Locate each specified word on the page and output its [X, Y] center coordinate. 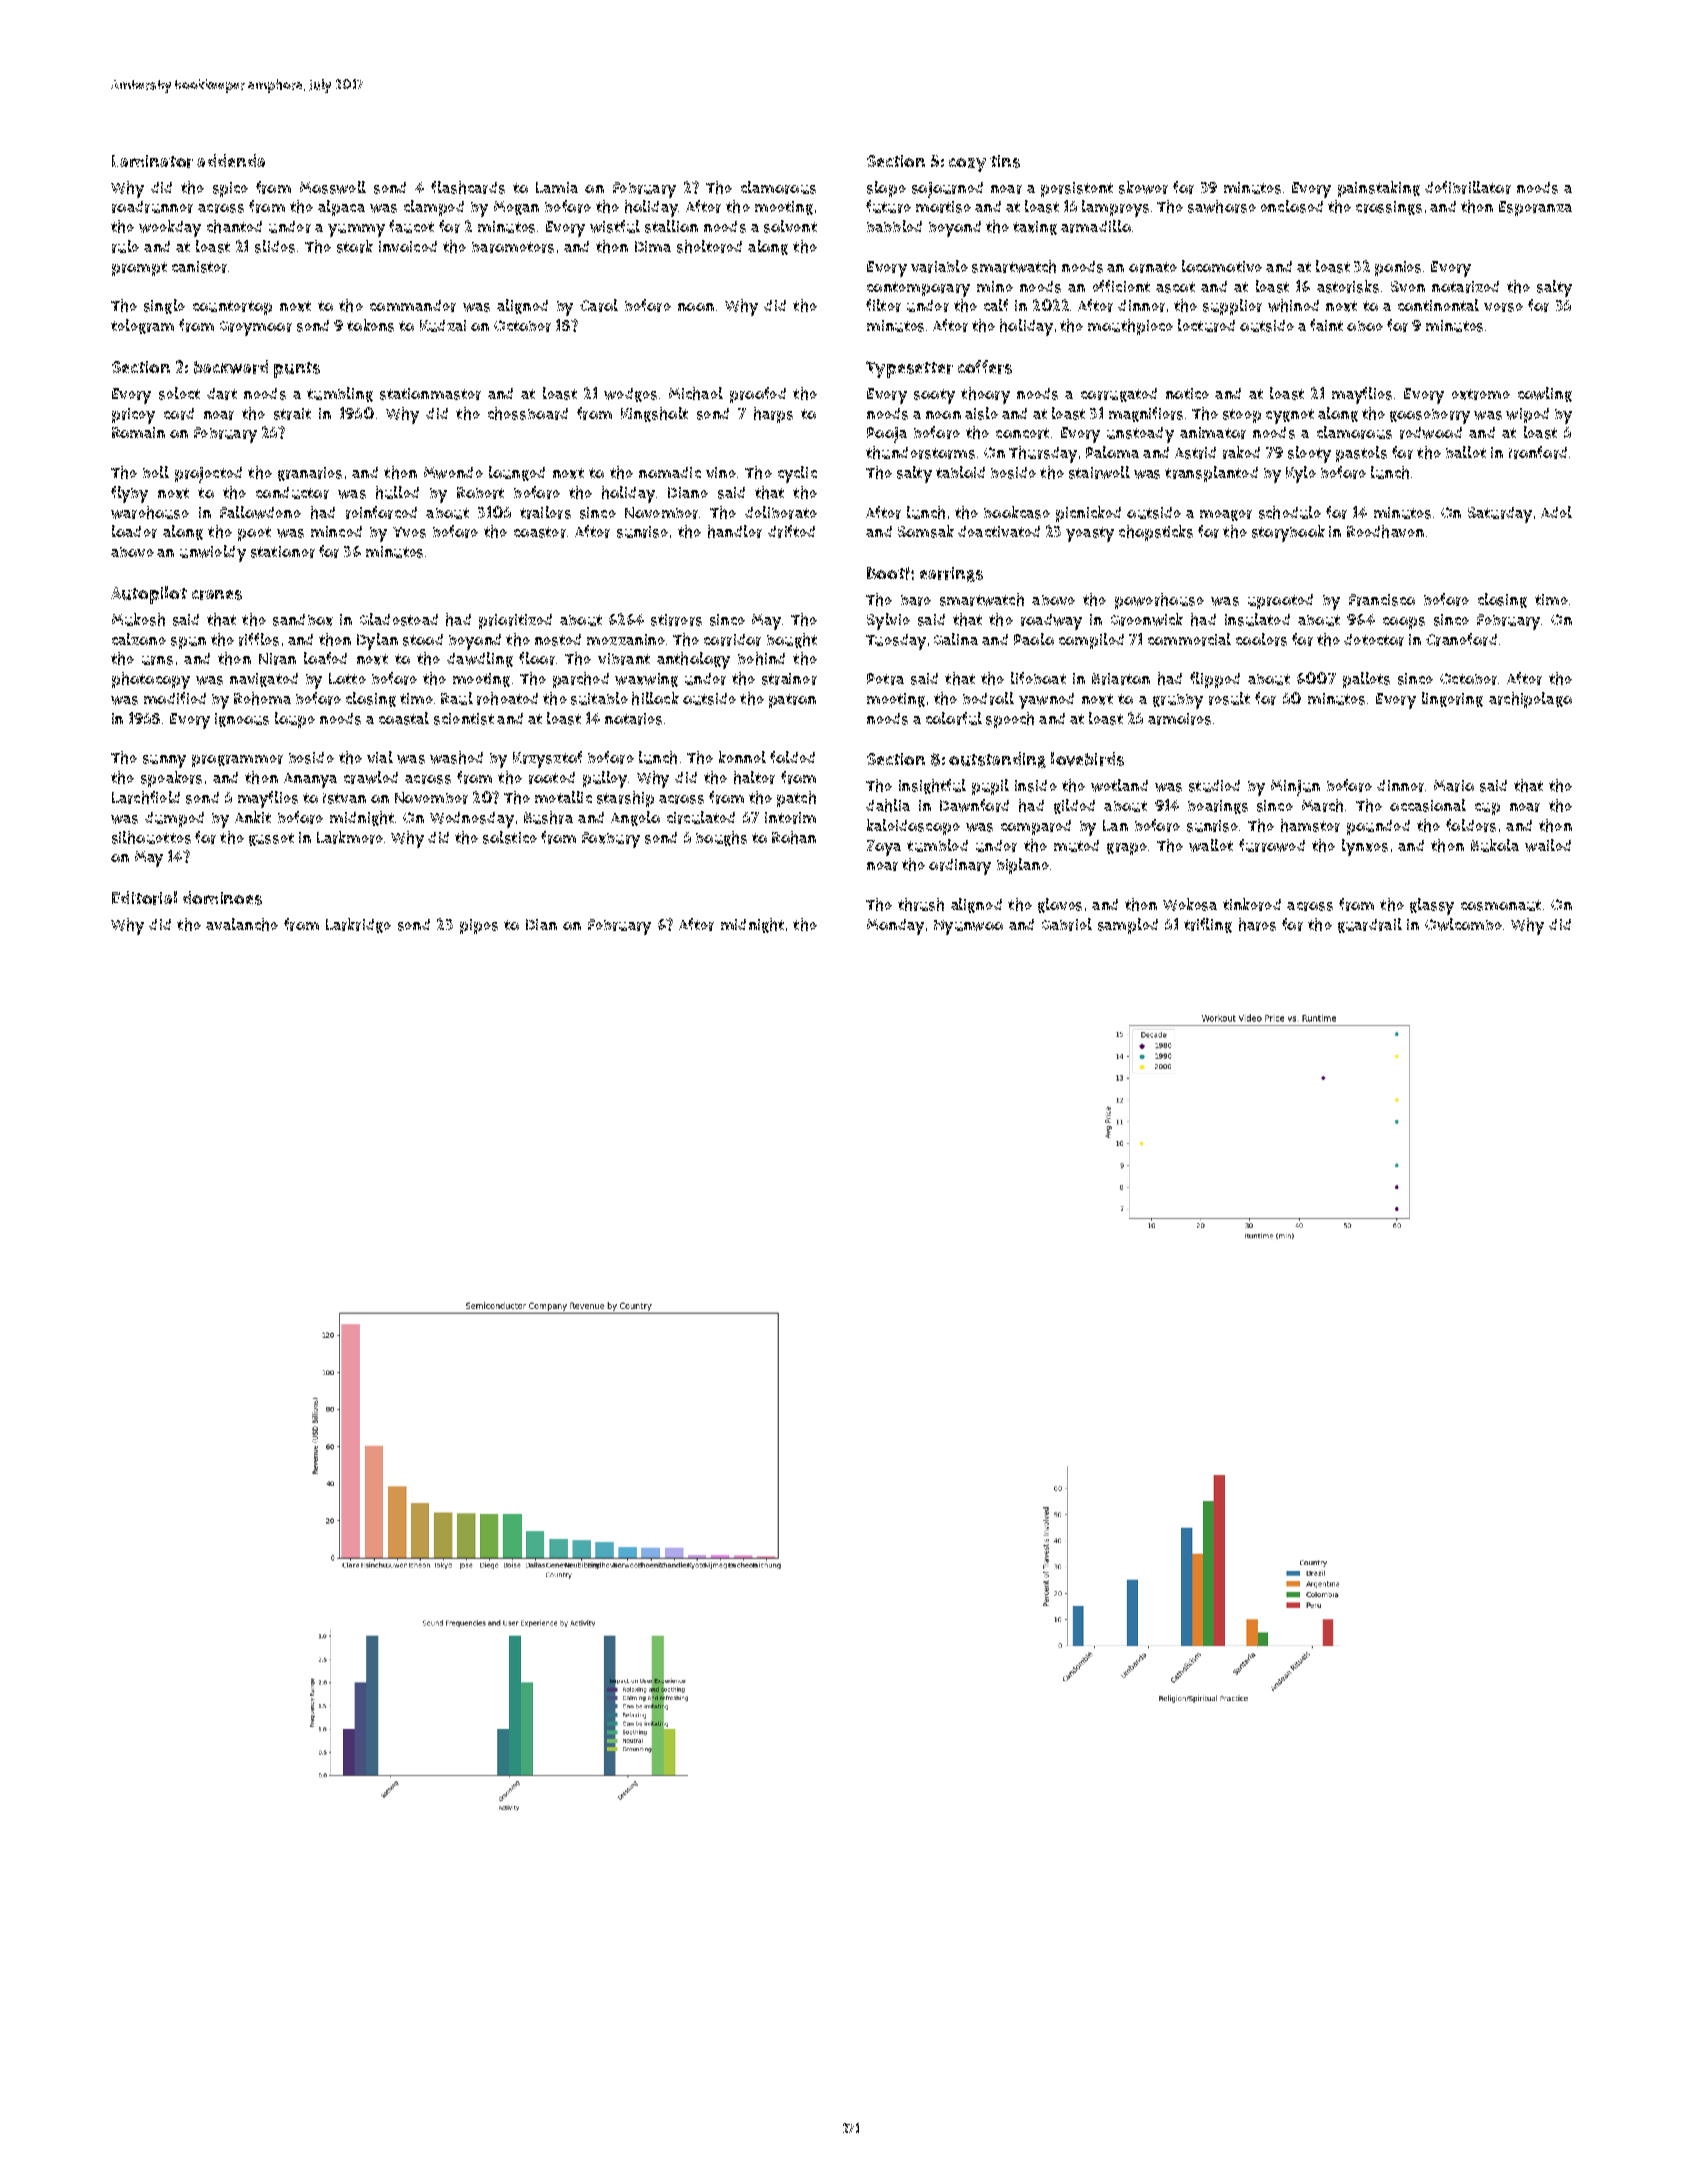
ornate [1153, 267]
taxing [1035, 228]
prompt [139, 269]
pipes [479, 926]
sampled [1128, 926]
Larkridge [358, 925]
